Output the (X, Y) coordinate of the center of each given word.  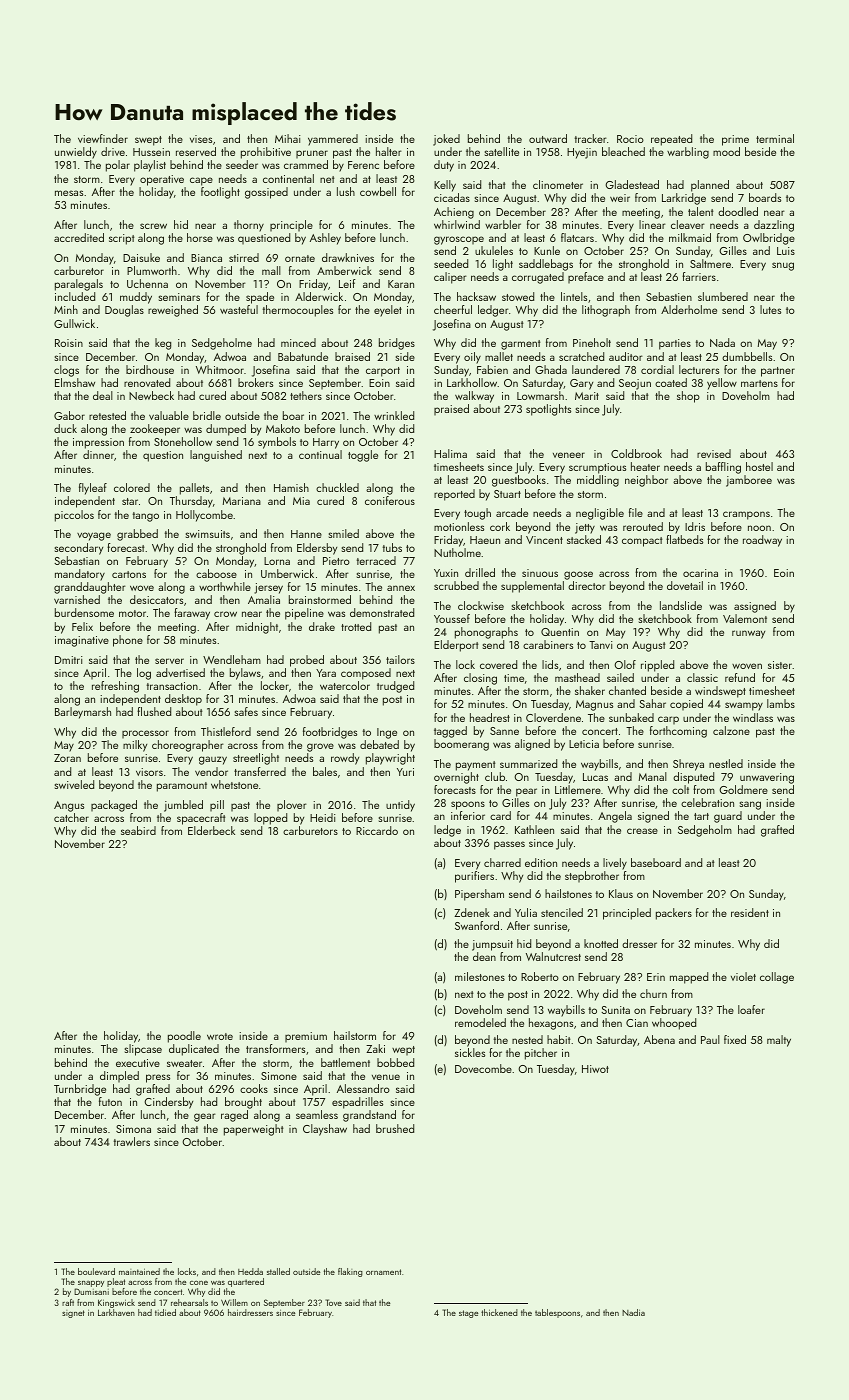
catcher (71, 817)
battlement (345, 1062)
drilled (480, 572)
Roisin (69, 343)
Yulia (526, 912)
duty (444, 166)
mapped (689, 978)
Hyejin (582, 153)
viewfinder (103, 138)
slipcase (143, 1050)
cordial (657, 369)
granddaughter (90, 588)
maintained (139, 1271)
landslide (681, 605)
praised (451, 409)
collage (777, 978)
